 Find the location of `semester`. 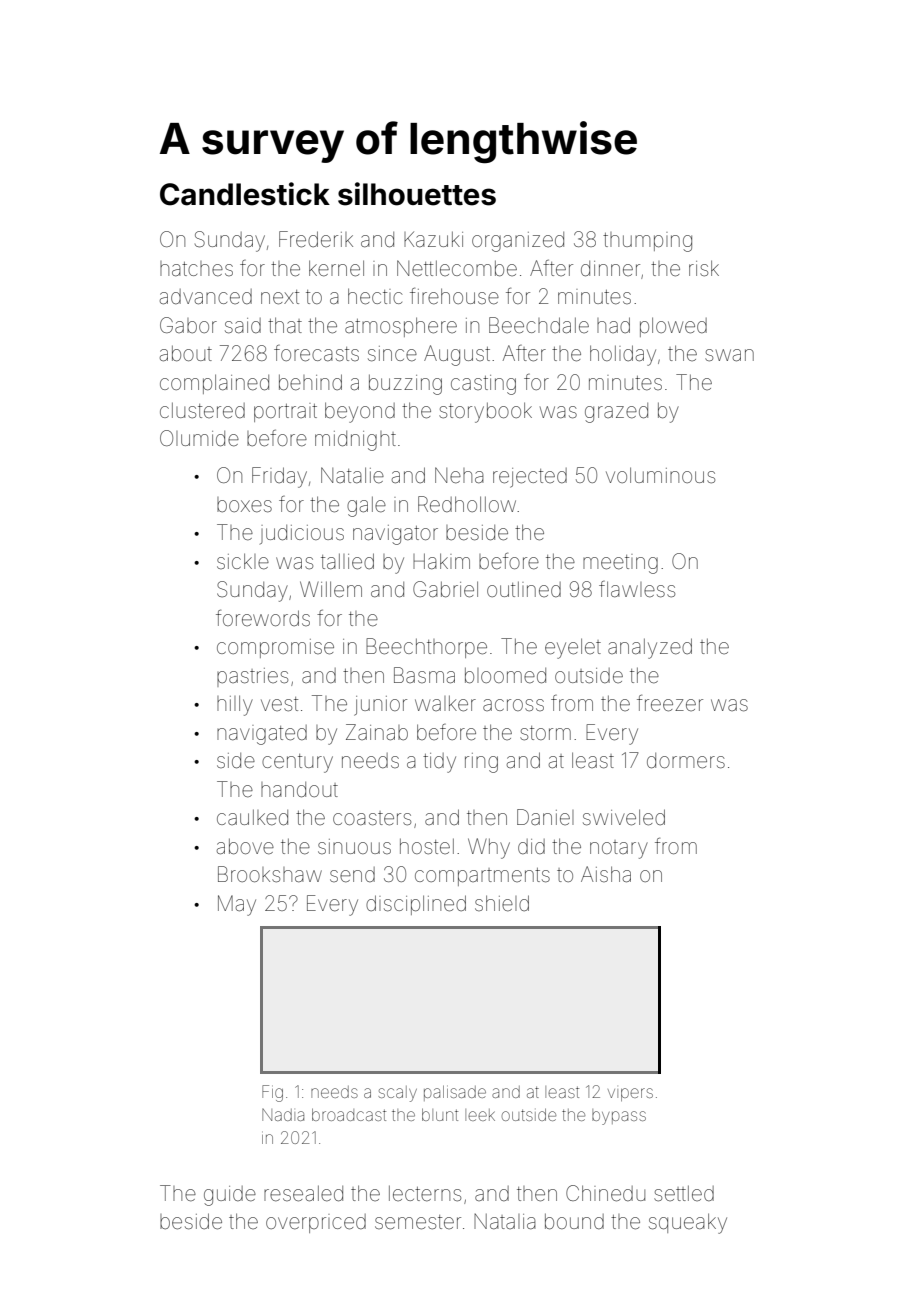

semester is located at coordinates (418, 1222).
